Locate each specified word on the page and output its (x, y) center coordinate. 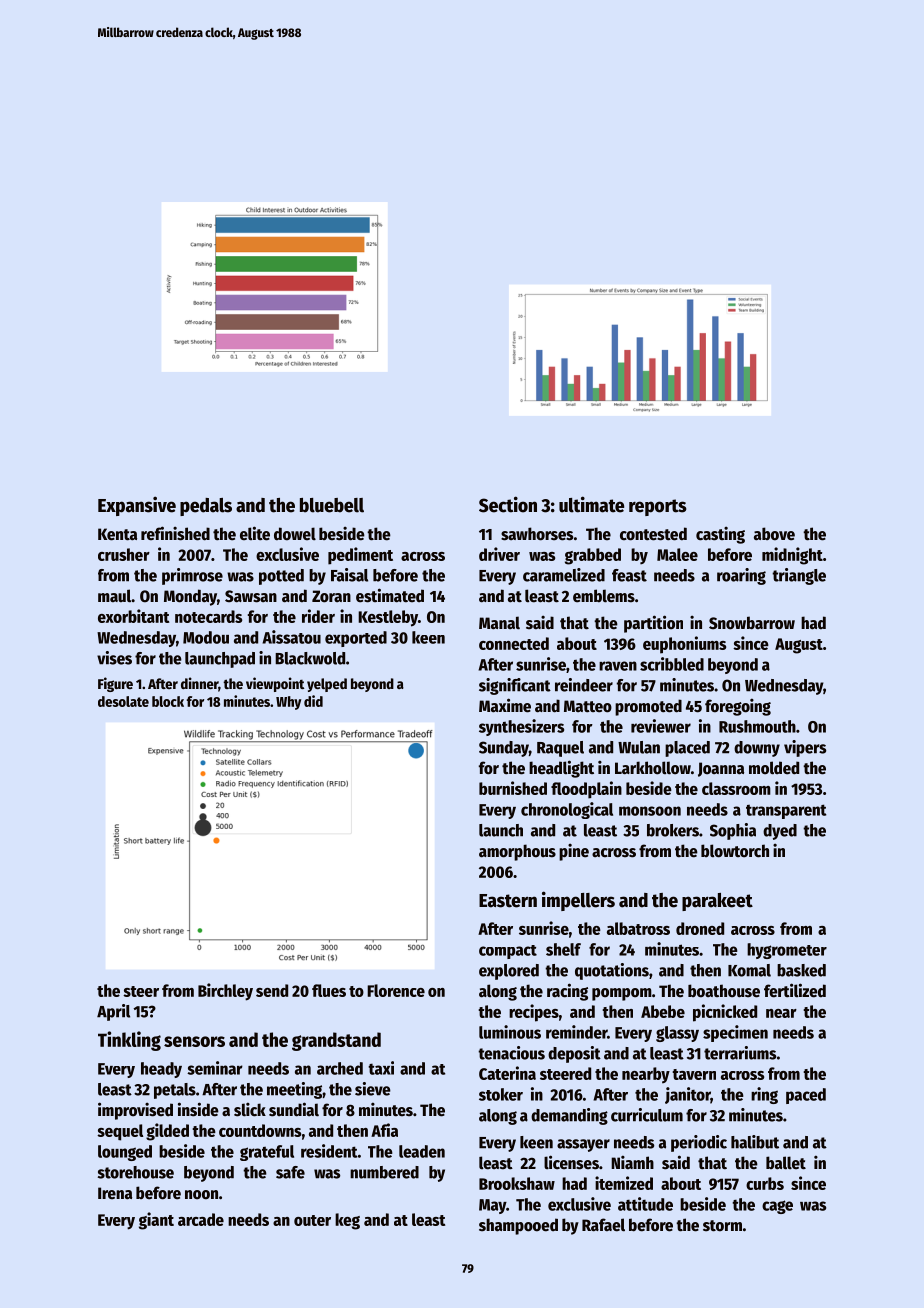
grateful (267, 1153)
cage (777, 1207)
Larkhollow (653, 768)
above (774, 534)
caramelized (564, 575)
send (272, 990)
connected (514, 643)
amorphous (517, 852)
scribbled (672, 664)
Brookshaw (517, 1183)
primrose (192, 576)
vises (114, 658)
